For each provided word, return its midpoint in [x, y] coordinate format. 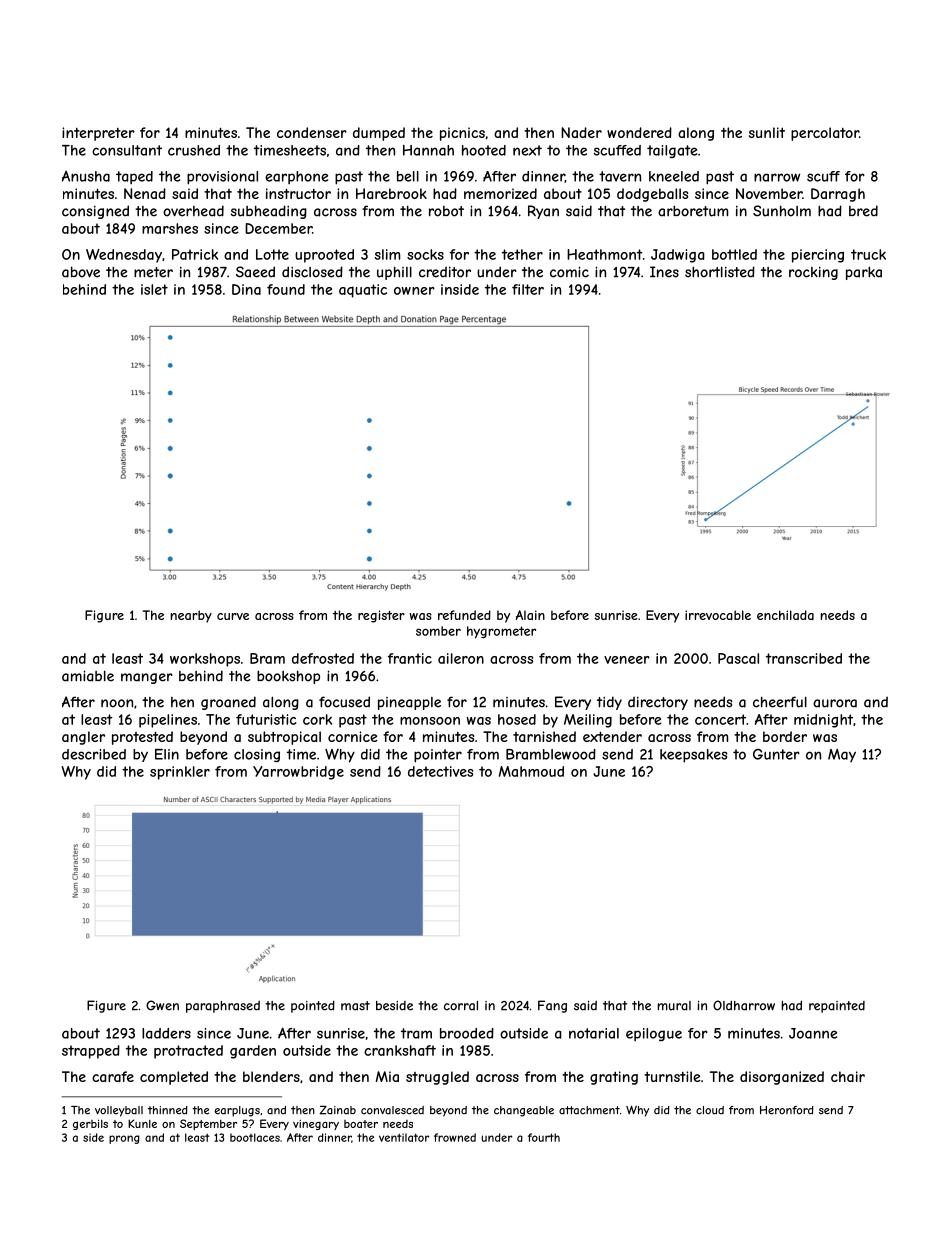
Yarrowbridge [298, 773]
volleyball [119, 1111]
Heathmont [605, 254]
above [81, 272]
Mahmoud [531, 771]
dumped [379, 134]
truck [868, 254]
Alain [530, 615]
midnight [823, 721]
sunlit [767, 132]
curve [233, 616]
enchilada [785, 615]
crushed [194, 150]
